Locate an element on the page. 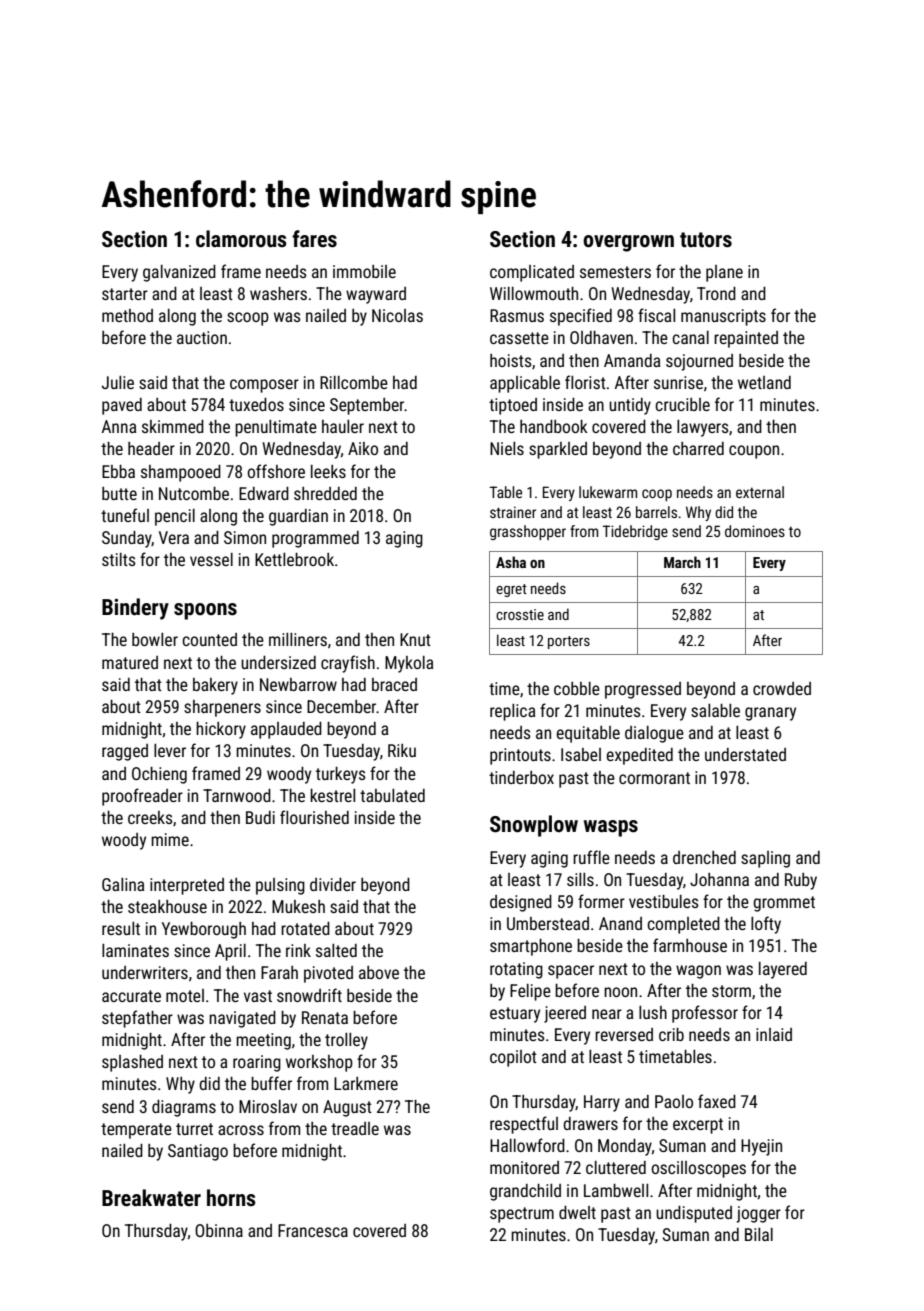 The image size is (924, 1311). fares is located at coordinates (314, 239).
